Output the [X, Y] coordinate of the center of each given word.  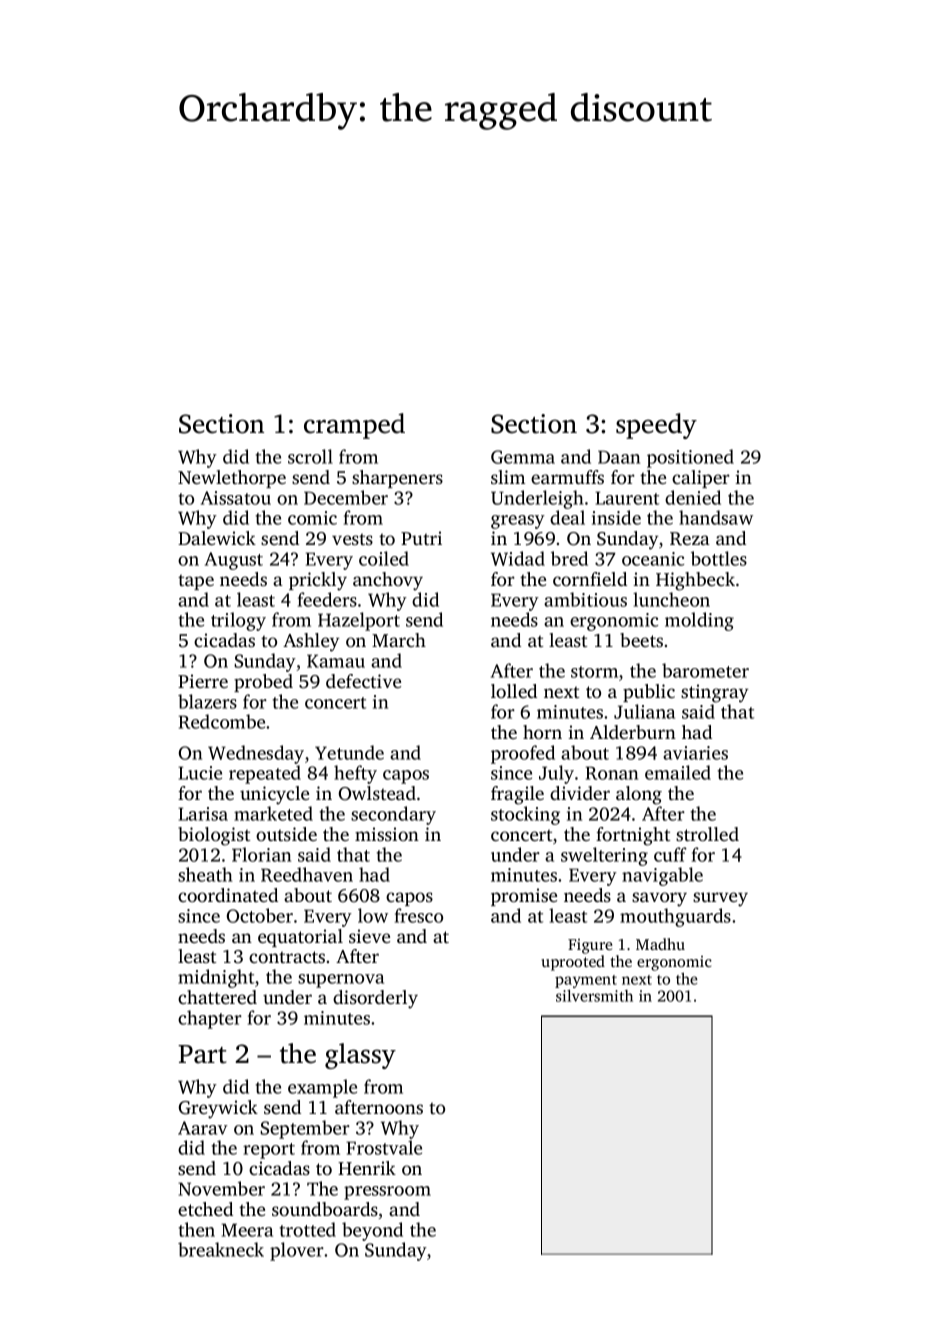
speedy [656, 426]
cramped [354, 426]
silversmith [594, 995]
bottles [719, 558]
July [556, 774]
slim [508, 477]
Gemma [523, 457]
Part [202, 1054]
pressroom [387, 1193]
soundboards [325, 1209]
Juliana [644, 711]
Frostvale [384, 1147]
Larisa [203, 814]
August [234, 561]
